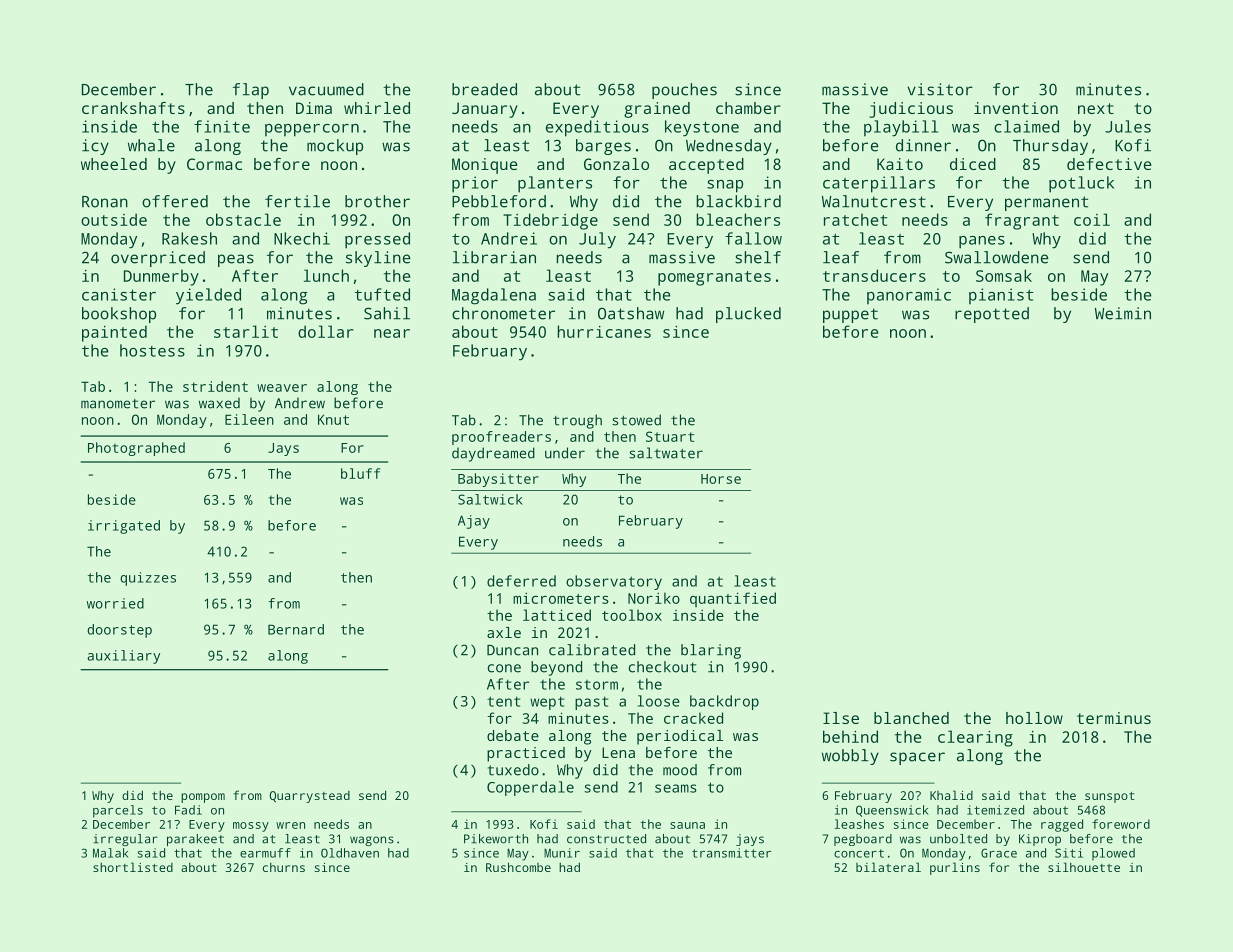 Image resolution: width=1233 pixels, height=952 pixels. I want to click on visitor, so click(940, 89).
